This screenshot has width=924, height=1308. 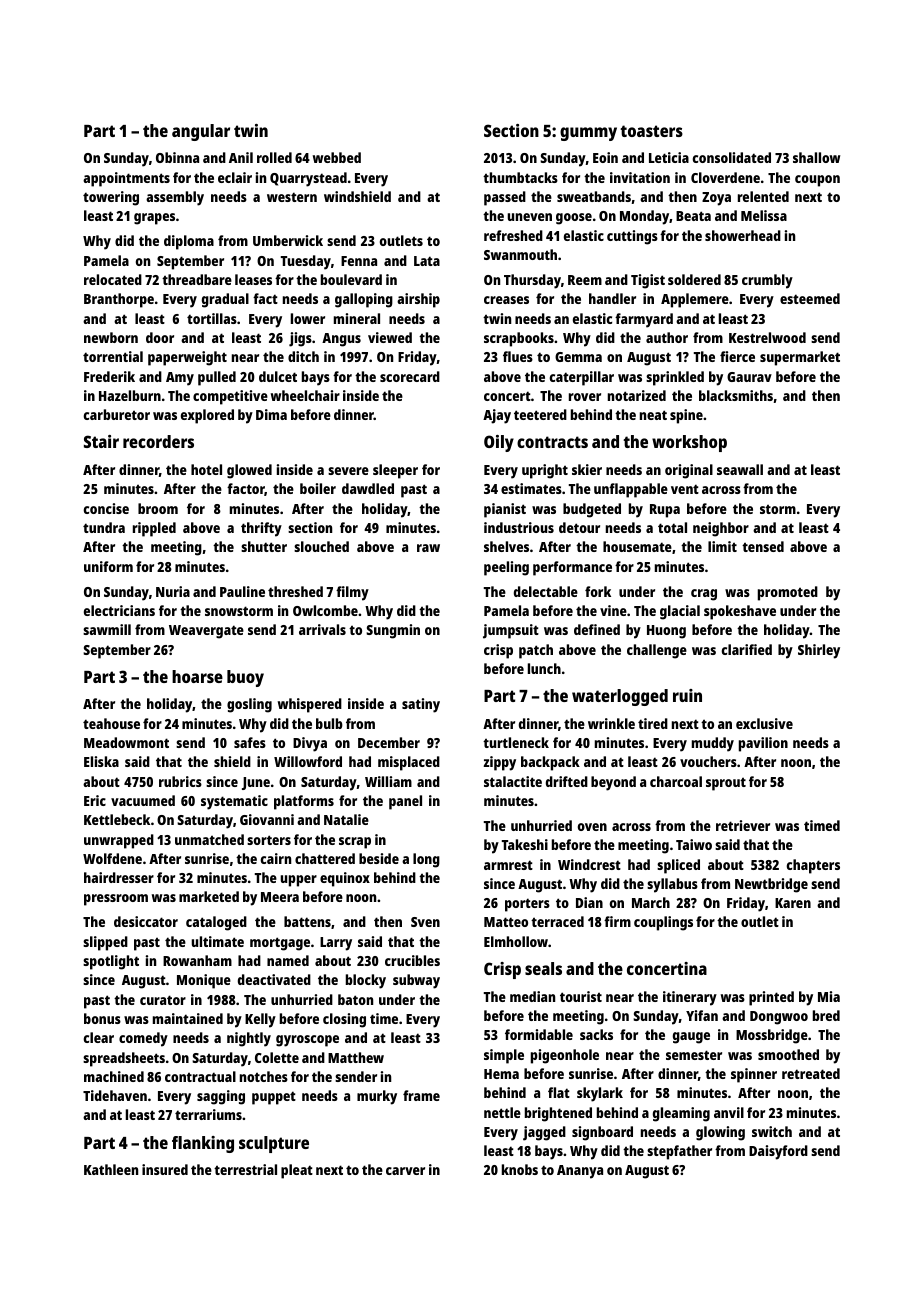 I want to click on toasters, so click(x=652, y=131).
